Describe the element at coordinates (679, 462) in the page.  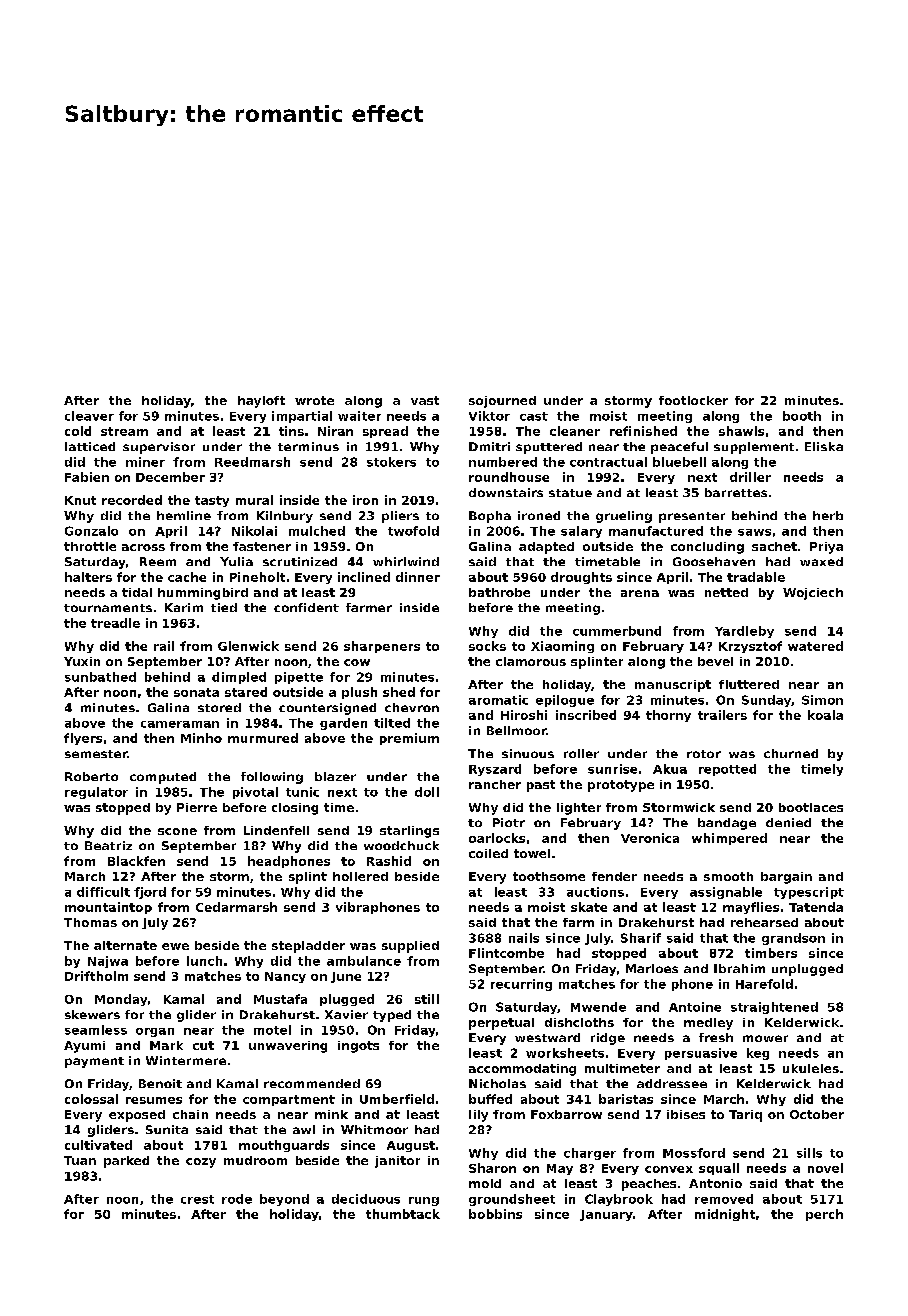
I see `bluebell` at that location.
